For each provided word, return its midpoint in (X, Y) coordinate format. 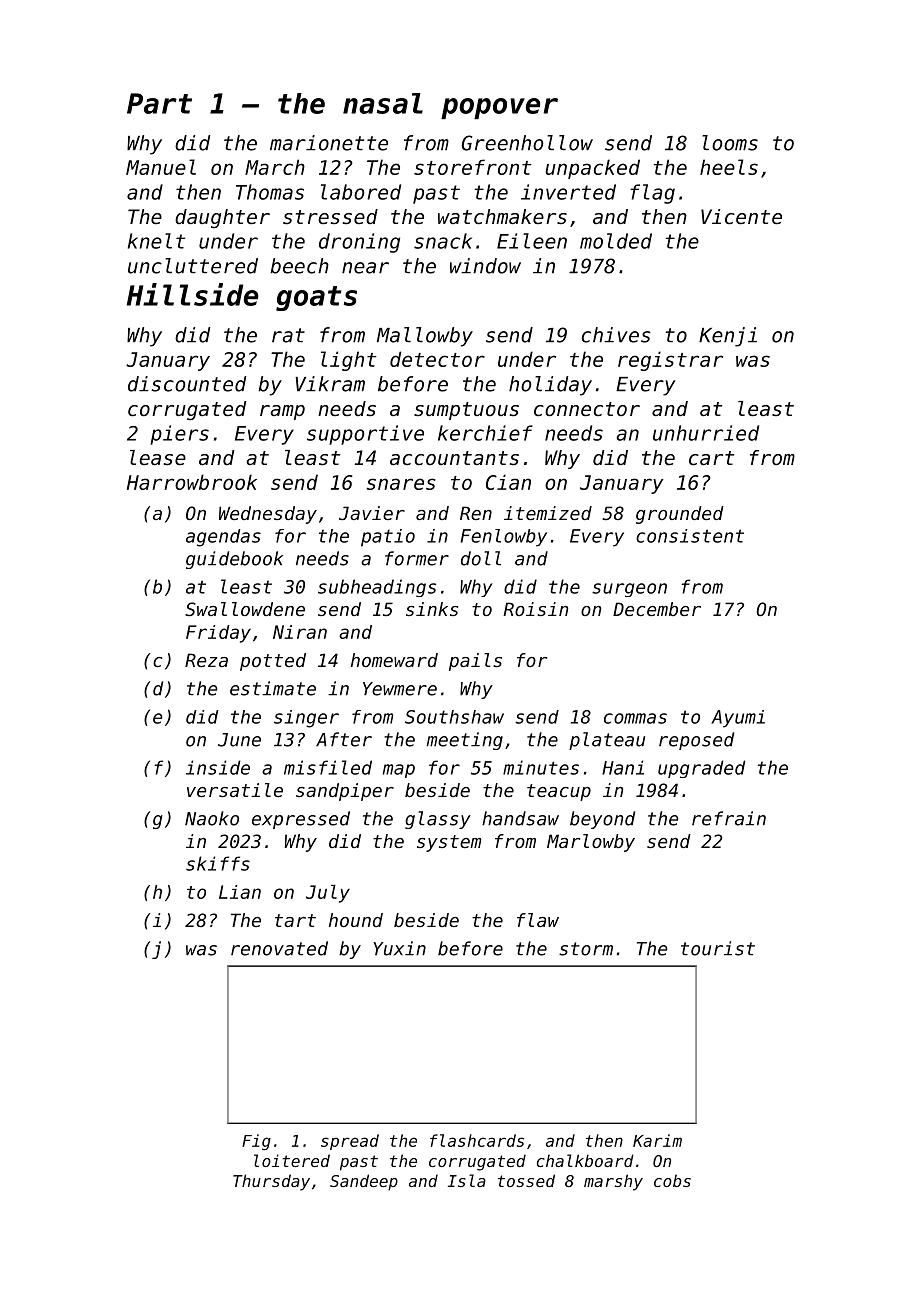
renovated (279, 948)
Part (159, 103)
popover (499, 108)
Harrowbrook (192, 482)
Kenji (728, 337)
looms (730, 143)
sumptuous (466, 411)
